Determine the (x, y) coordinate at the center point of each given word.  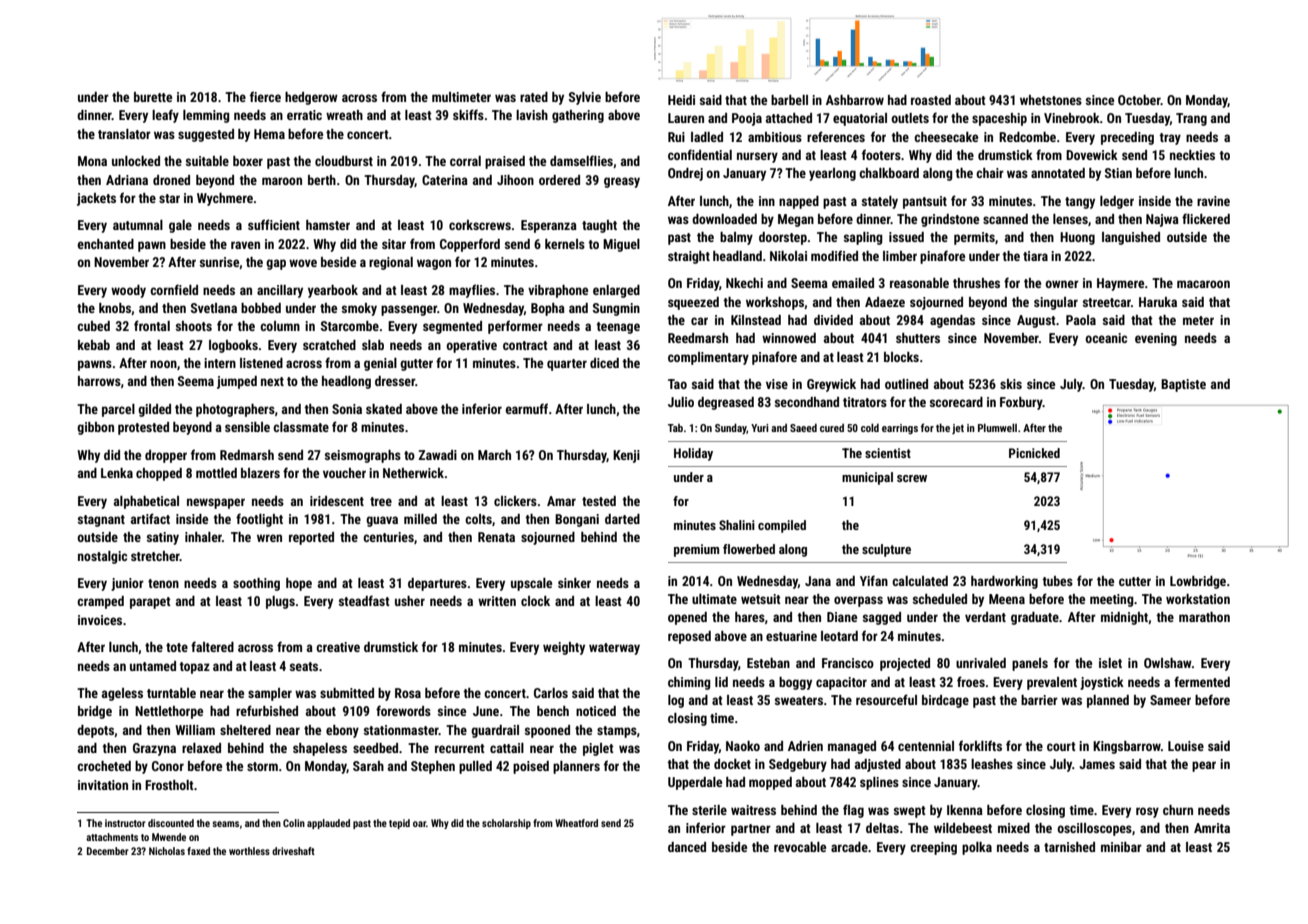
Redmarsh (247, 455)
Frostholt (169, 785)
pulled (475, 767)
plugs (280, 602)
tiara (1035, 256)
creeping (933, 848)
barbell (789, 100)
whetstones (1051, 100)
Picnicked (1034, 453)
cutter (1135, 581)
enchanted (106, 244)
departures (437, 584)
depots (95, 731)
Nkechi (744, 283)
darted (622, 519)
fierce (265, 96)
